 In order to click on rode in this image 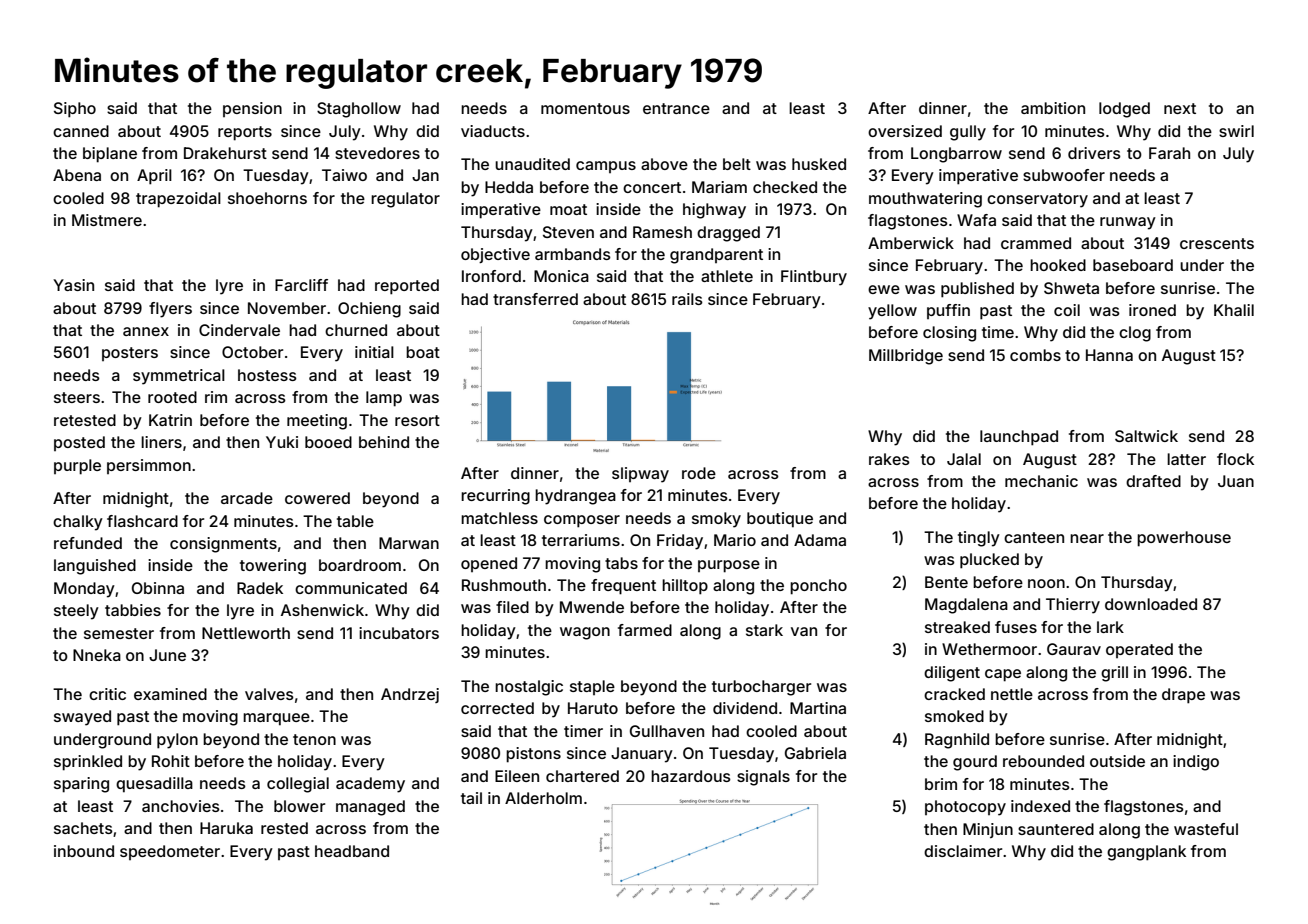, I will do `click(699, 473)`.
